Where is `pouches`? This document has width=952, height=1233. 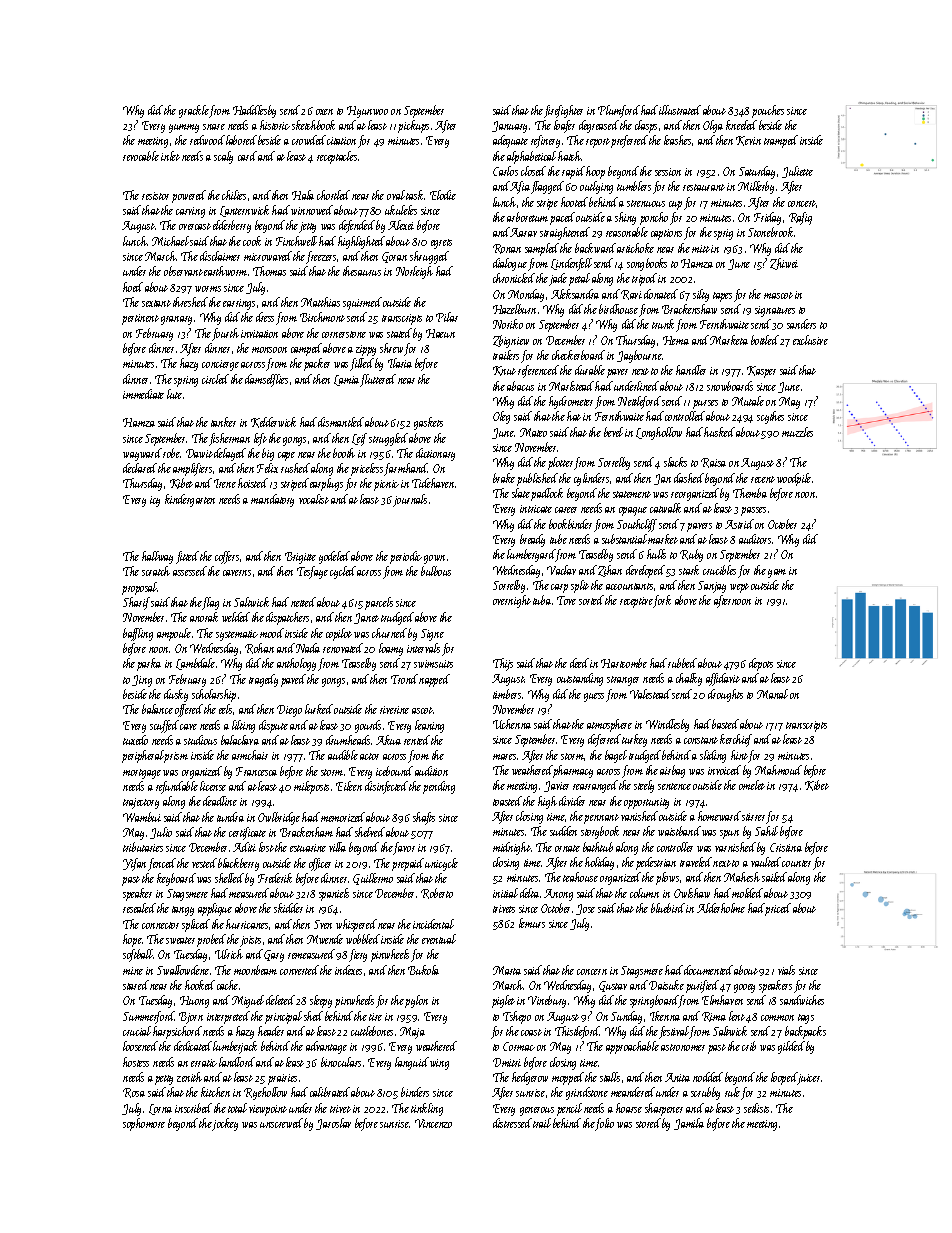 pouches is located at coordinates (768, 111).
